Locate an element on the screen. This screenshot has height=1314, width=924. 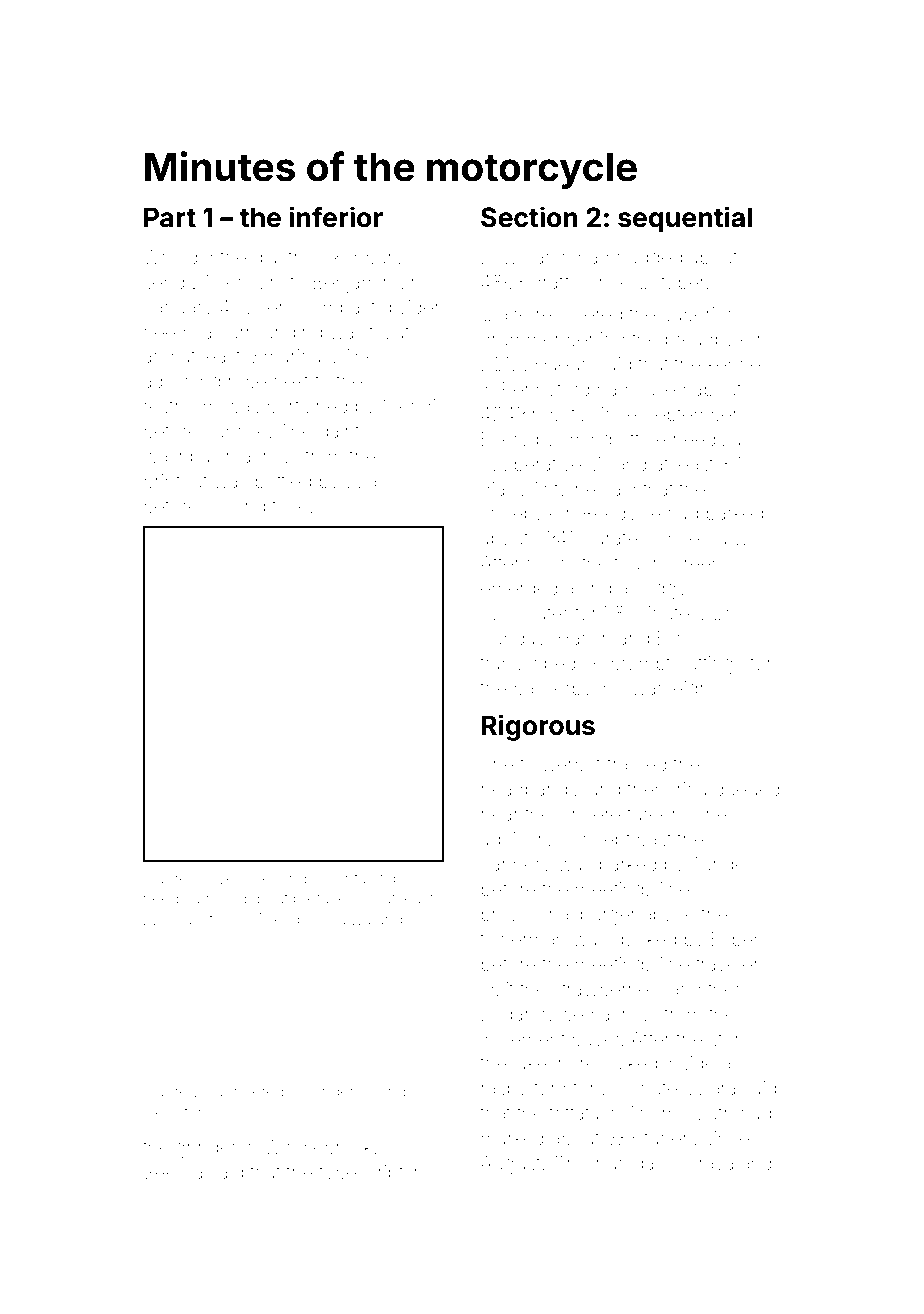
headbands is located at coordinates (529, 789).
